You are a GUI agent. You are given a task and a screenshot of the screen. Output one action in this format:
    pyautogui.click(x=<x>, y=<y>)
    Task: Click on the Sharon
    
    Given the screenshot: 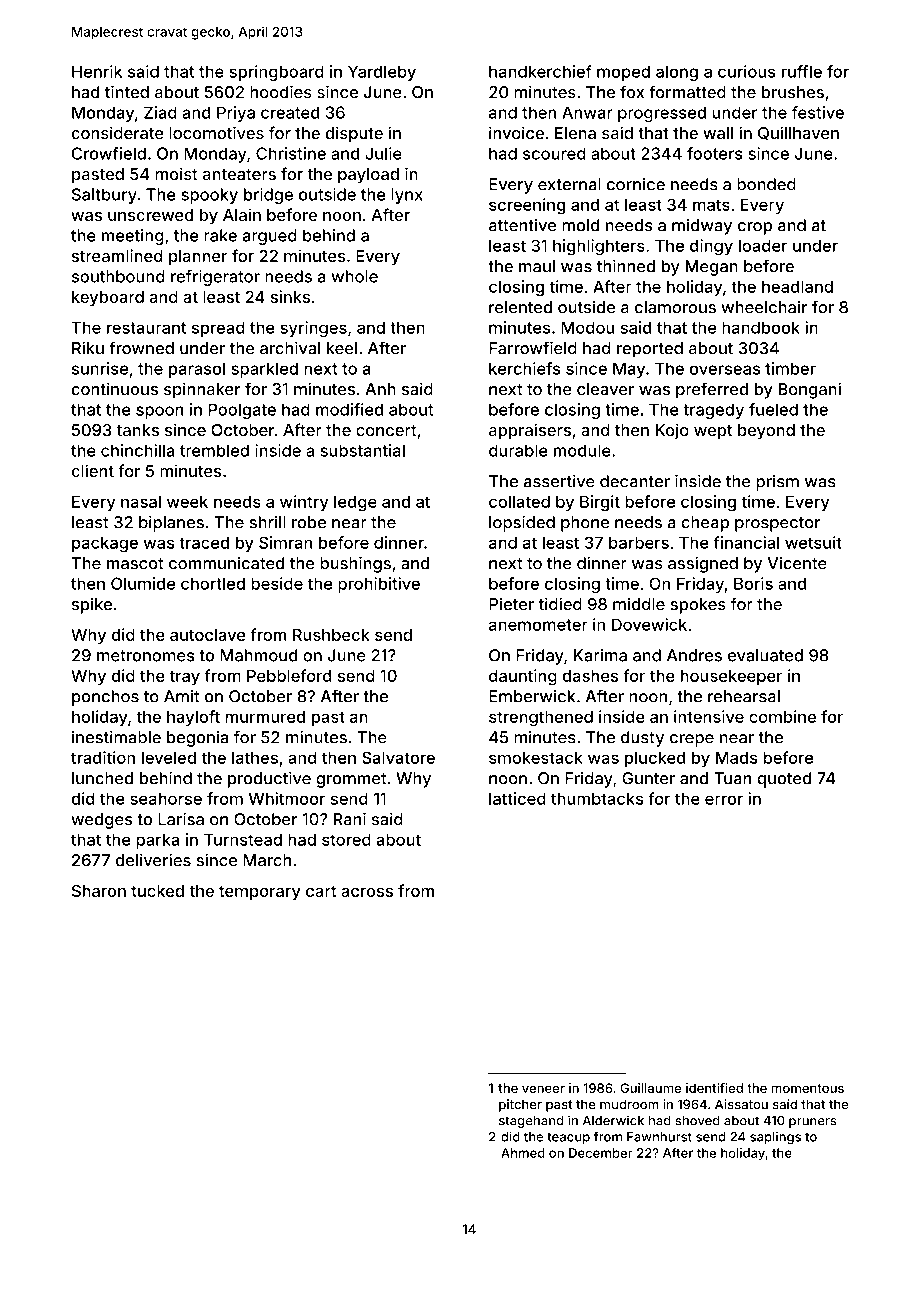 What is the action you would take?
    pyautogui.click(x=99, y=890)
